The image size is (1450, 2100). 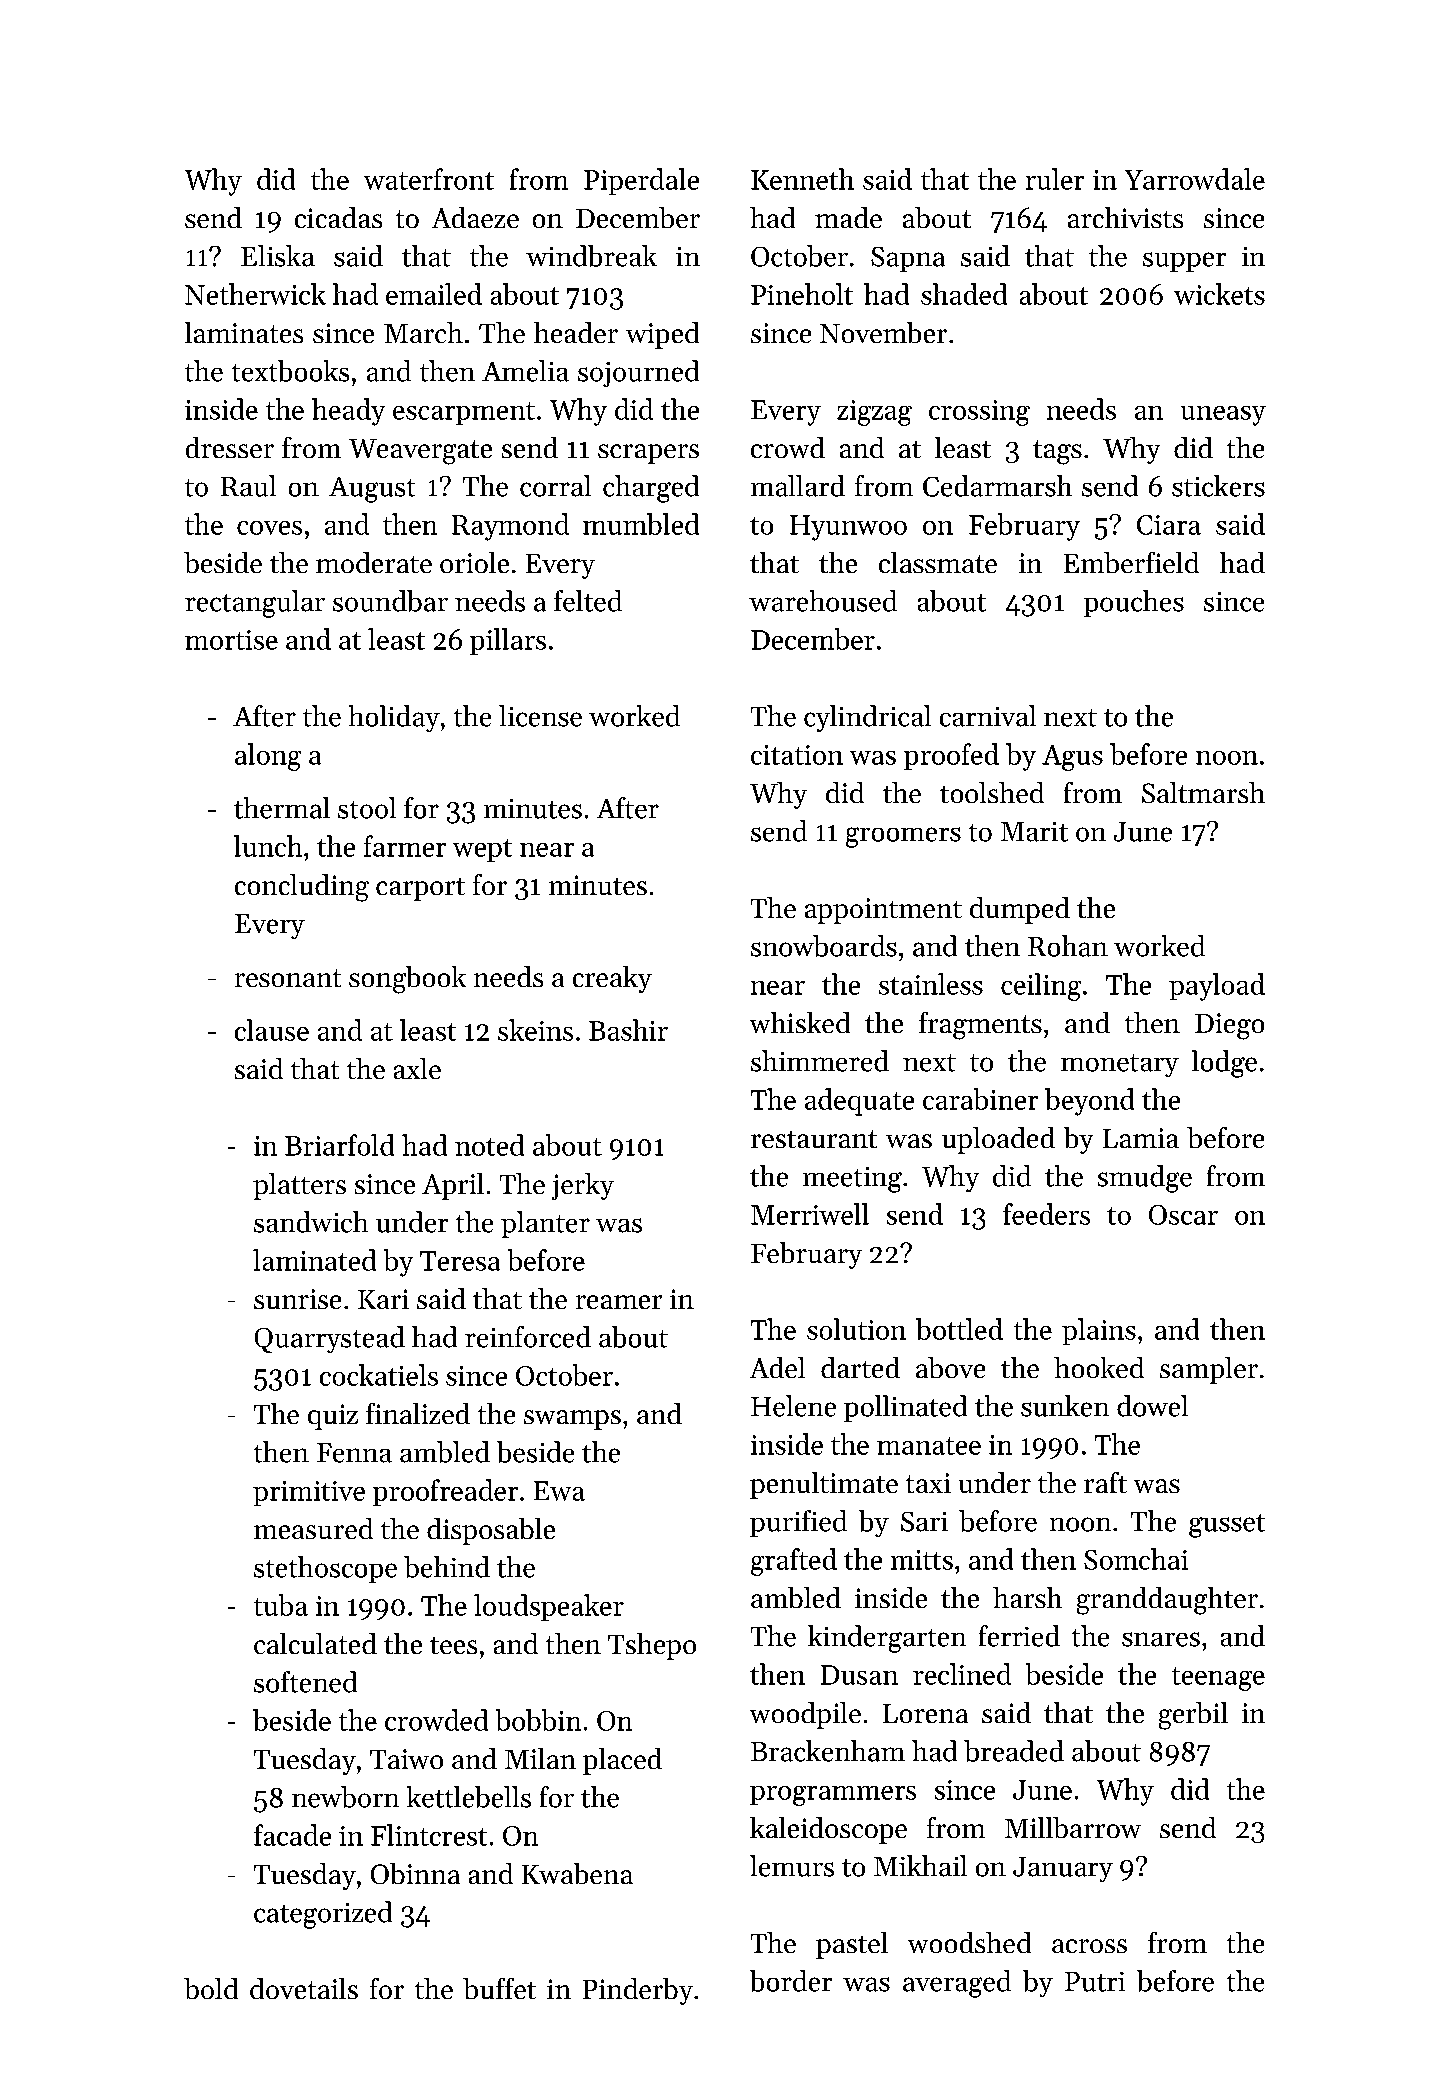 What do you see at coordinates (883, 332) in the screenshot?
I see `November` at bounding box center [883, 332].
